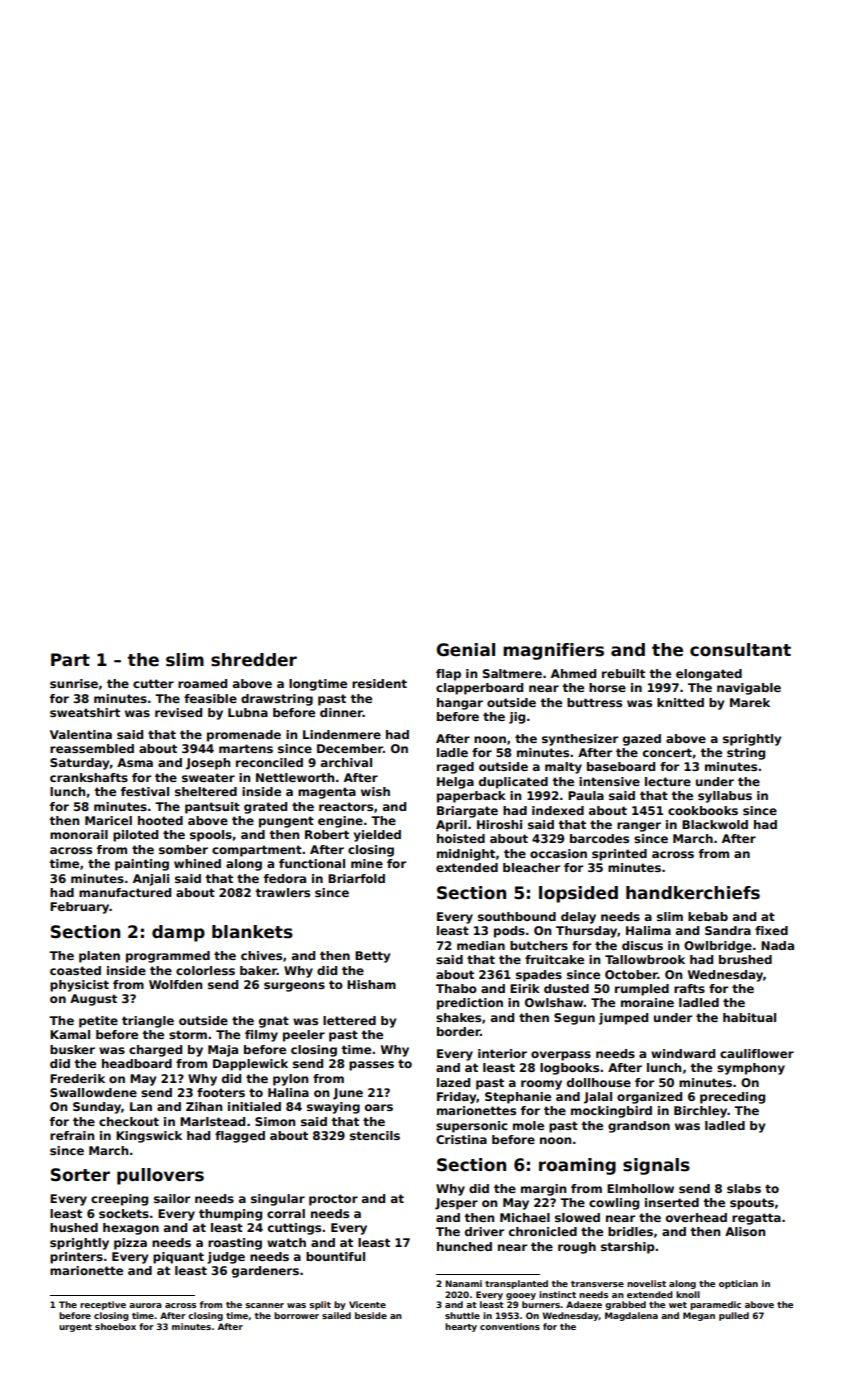  I want to click on shoebox, so click(115, 1326).
